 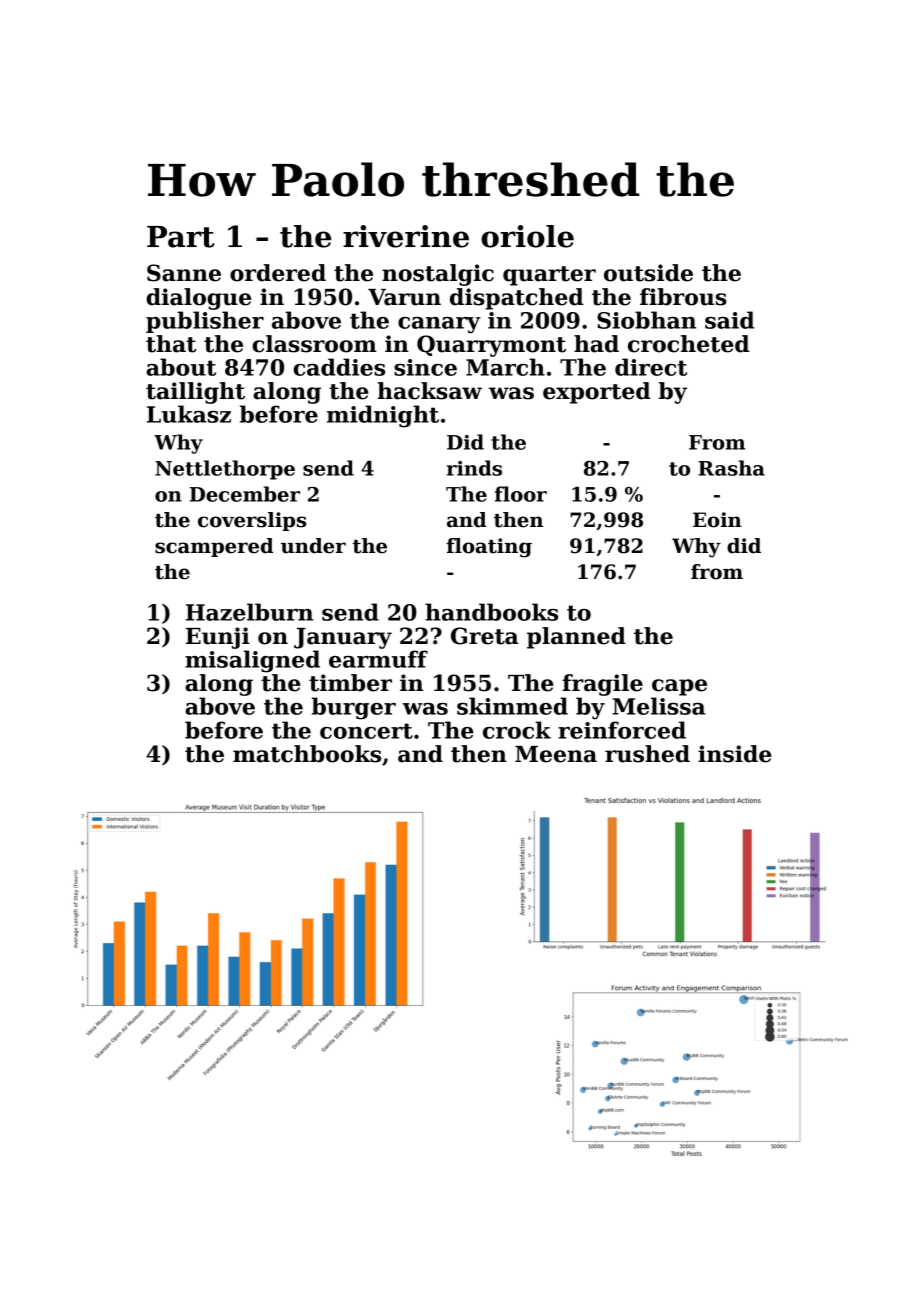 What do you see at coordinates (307, 754) in the screenshot?
I see `matchbooks` at bounding box center [307, 754].
